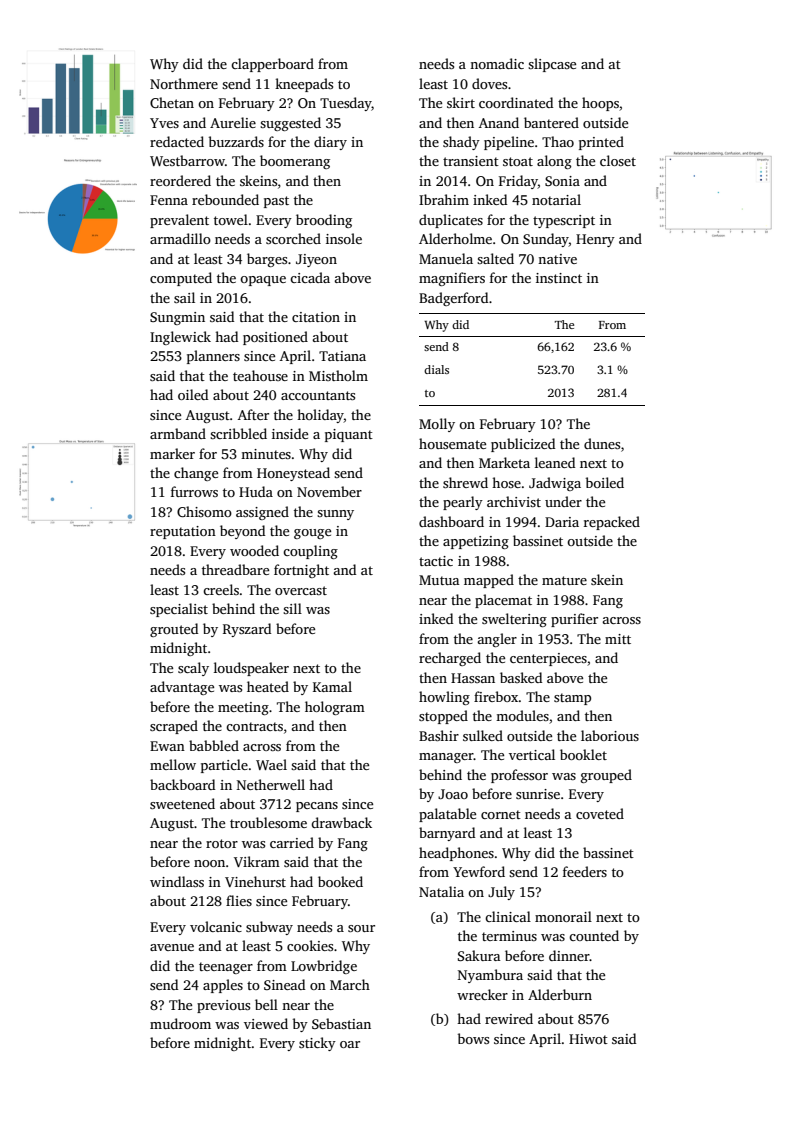 This screenshot has width=795, height=1128. Describe the element at coordinates (552, 65) in the screenshot. I see `slipcase` at that location.
